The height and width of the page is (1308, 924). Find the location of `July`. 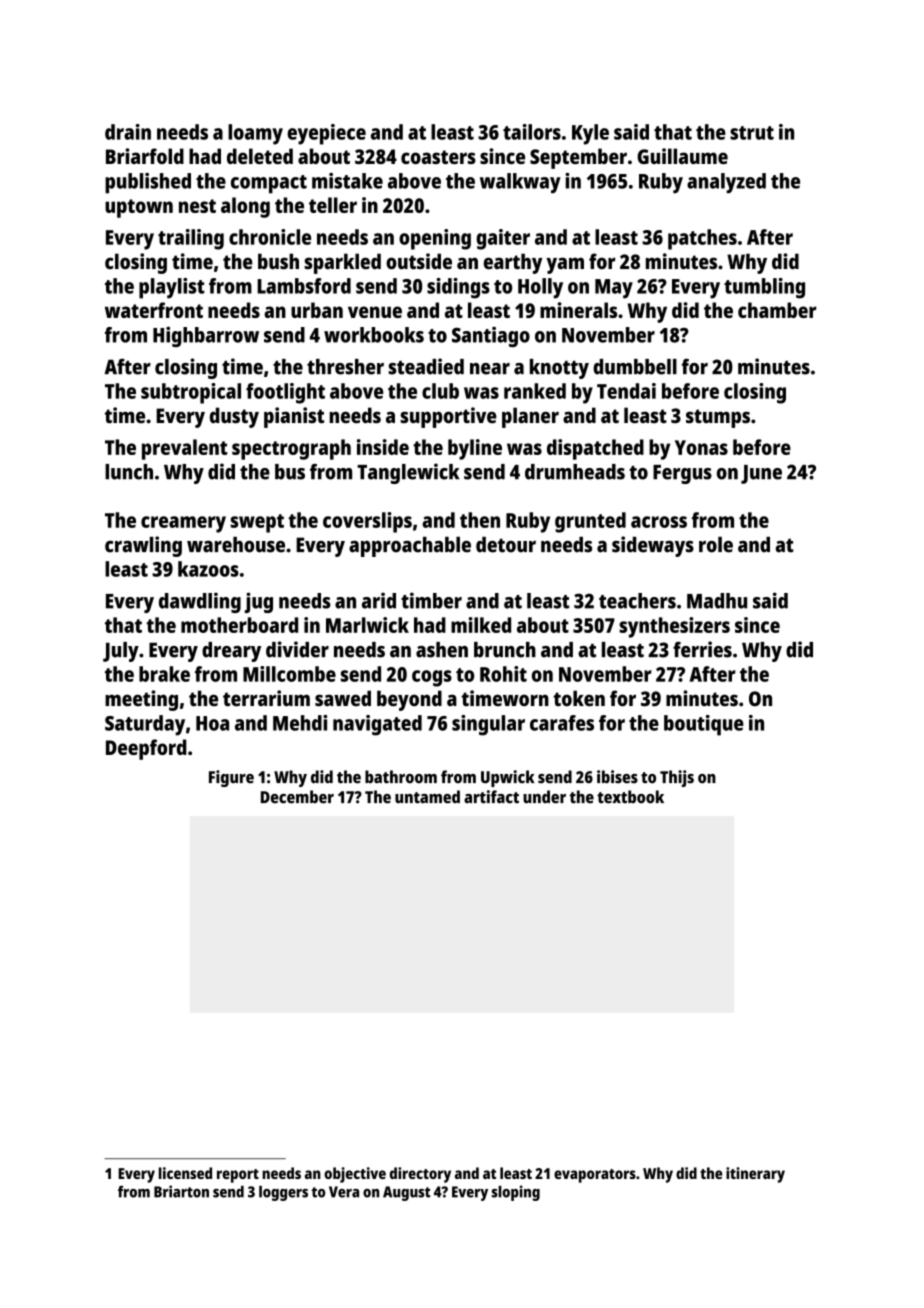

July is located at coordinates (121, 652).
